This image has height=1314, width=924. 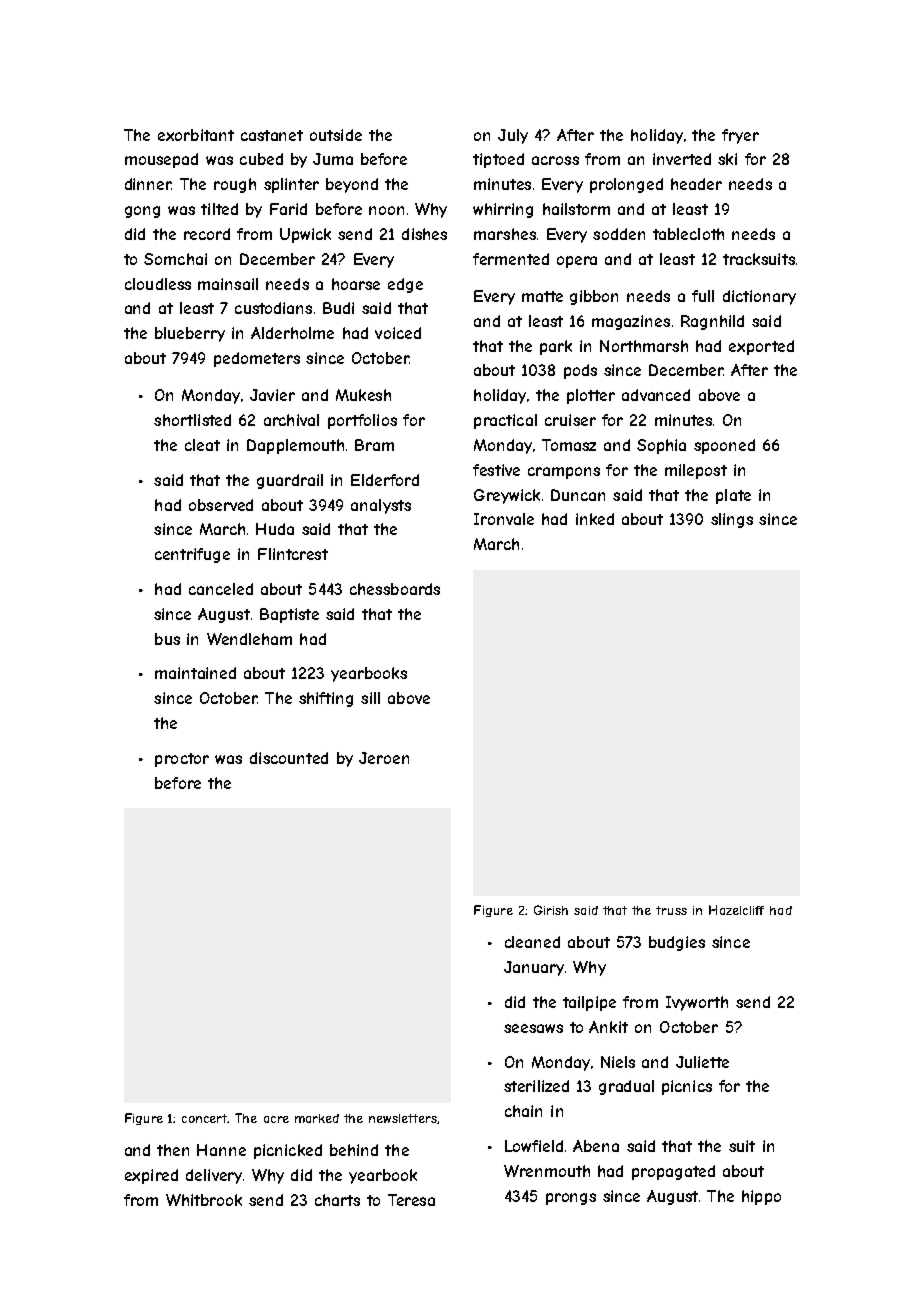 I want to click on tiptoed, so click(x=498, y=160).
